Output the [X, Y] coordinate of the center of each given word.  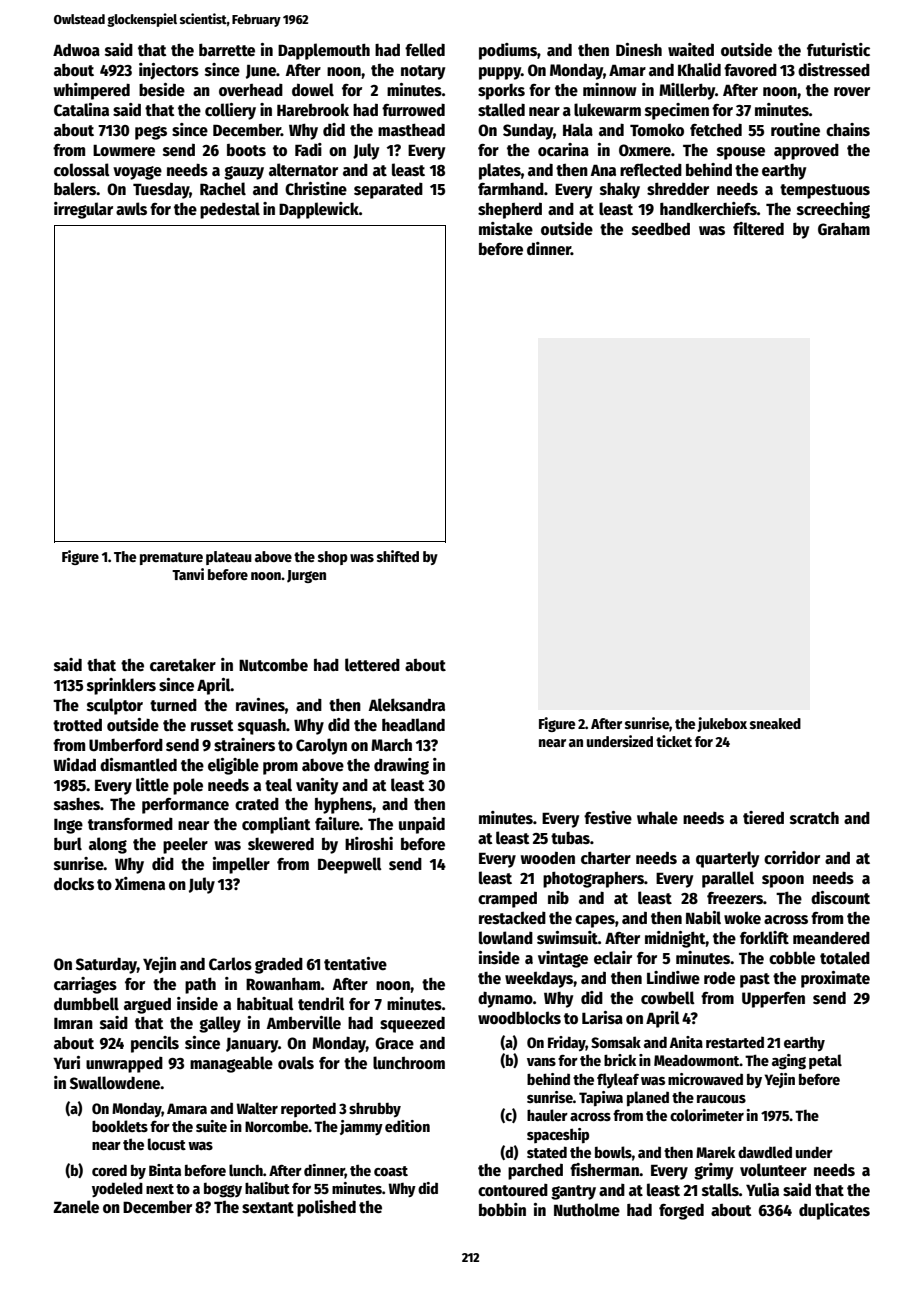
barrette [227, 50]
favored [750, 70]
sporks [501, 91]
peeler [185, 845]
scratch [814, 818]
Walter [257, 1108]
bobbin [502, 1209]
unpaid [422, 825]
